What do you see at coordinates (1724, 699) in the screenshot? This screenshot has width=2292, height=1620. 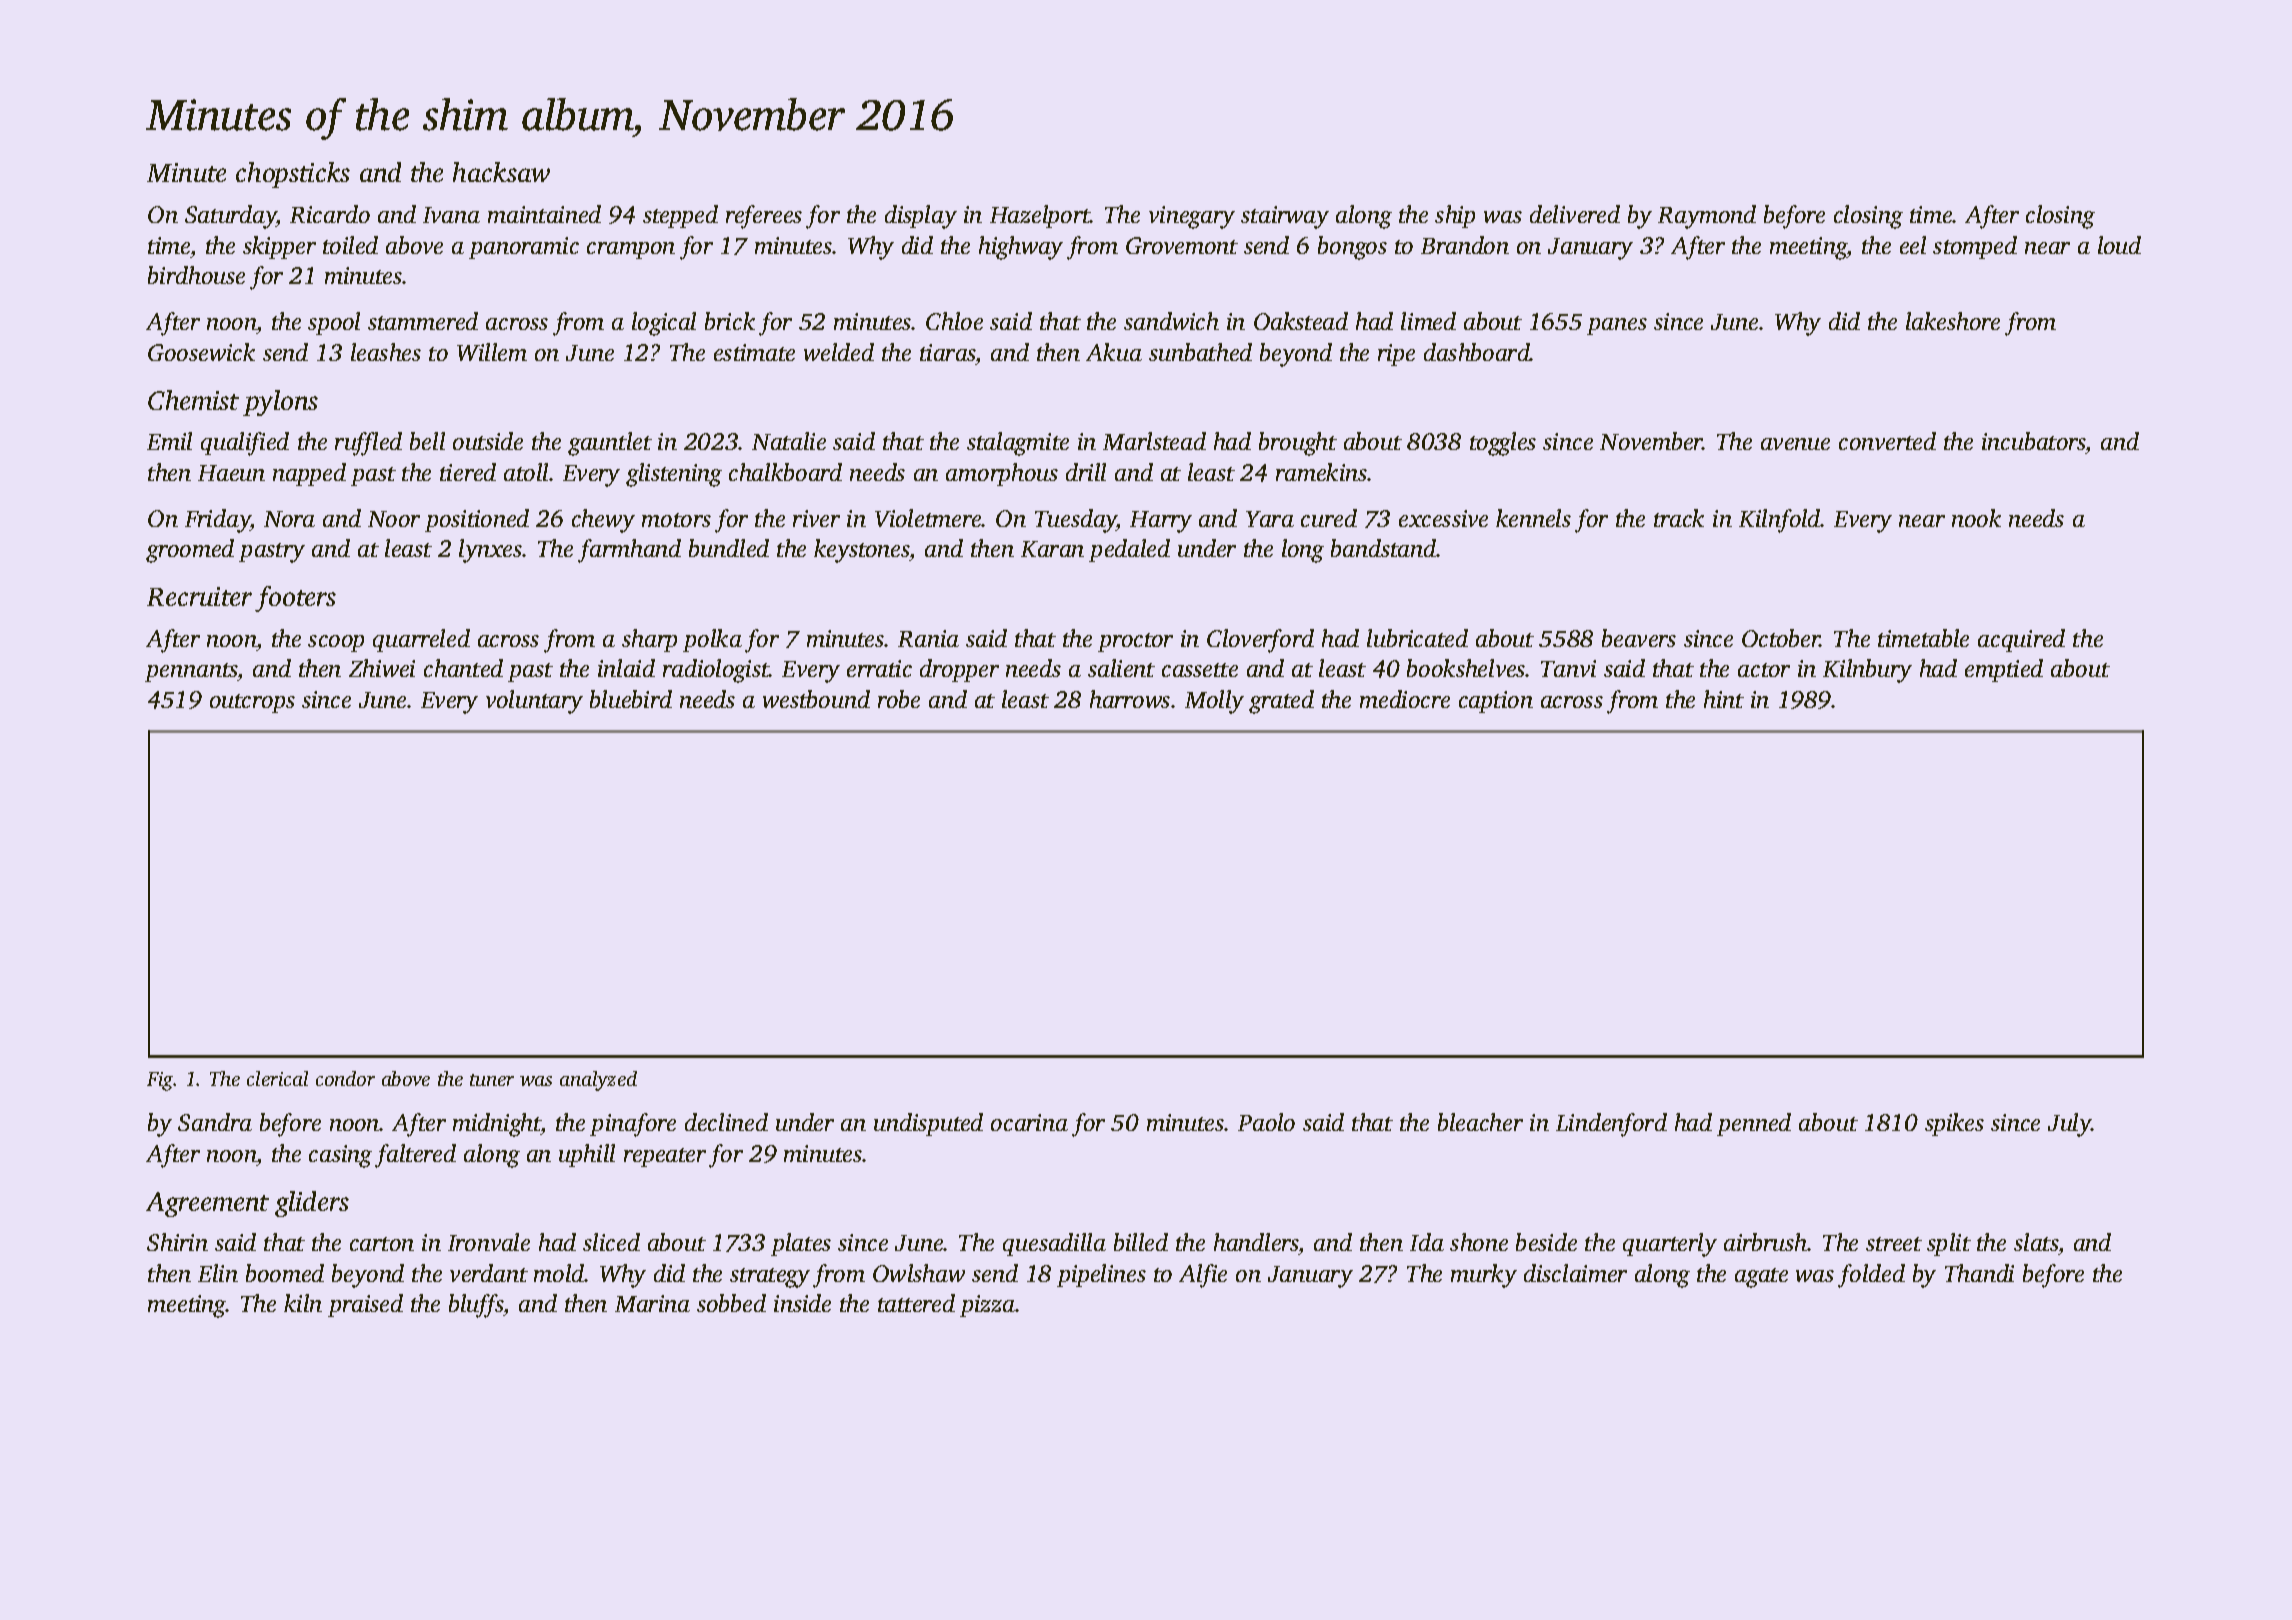 I see `hint` at bounding box center [1724, 699].
